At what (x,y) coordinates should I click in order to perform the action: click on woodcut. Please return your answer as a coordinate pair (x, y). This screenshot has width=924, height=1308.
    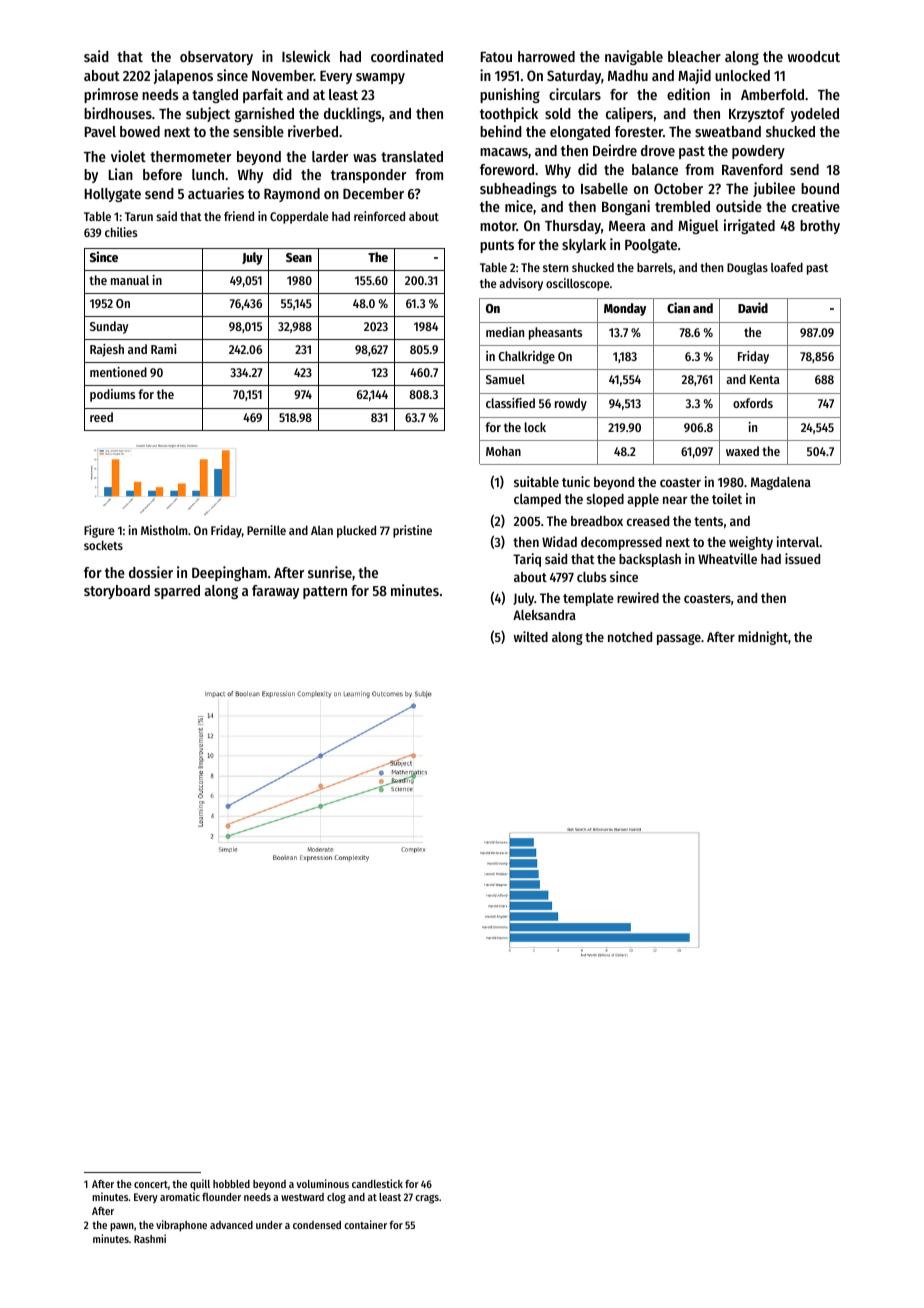
    Looking at the image, I should click on (814, 56).
